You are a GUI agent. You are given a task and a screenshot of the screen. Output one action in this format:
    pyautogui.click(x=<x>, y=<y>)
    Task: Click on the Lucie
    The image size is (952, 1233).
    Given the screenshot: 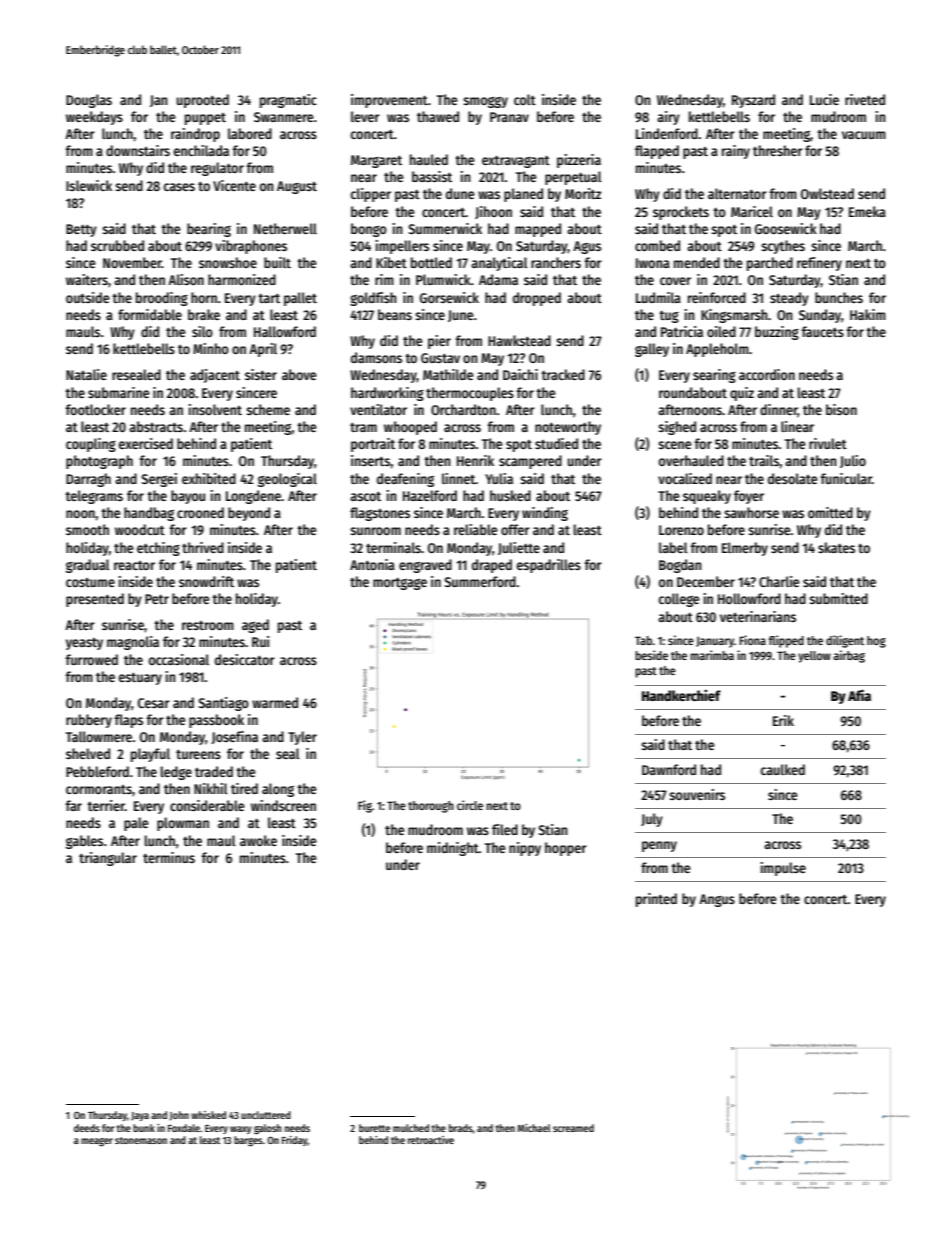 What is the action you would take?
    pyautogui.click(x=824, y=99)
